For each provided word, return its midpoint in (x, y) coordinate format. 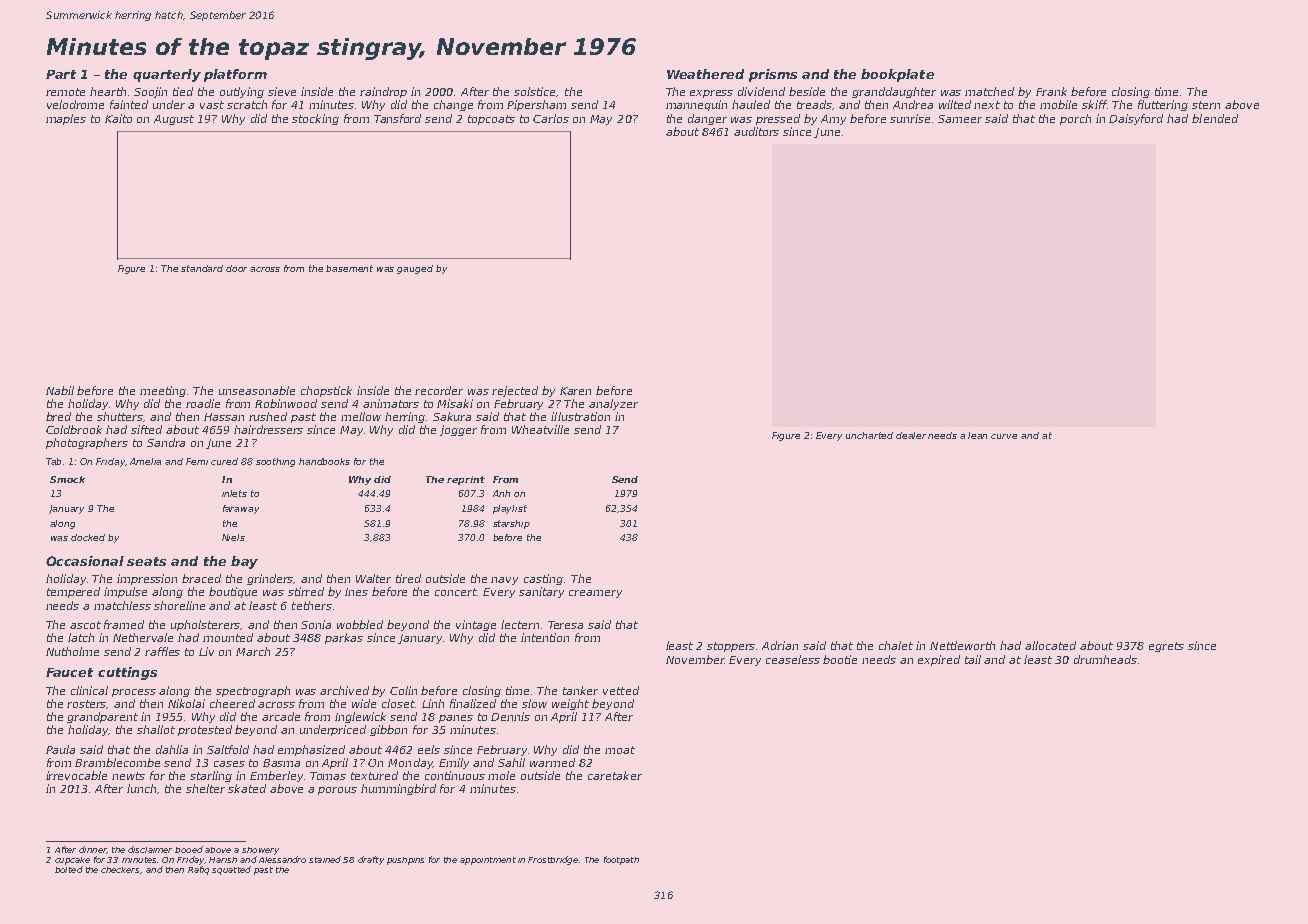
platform (235, 75)
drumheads (1105, 659)
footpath (621, 860)
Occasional (85, 561)
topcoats (491, 120)
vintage (476, 625)
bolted (69, 869)
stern (1206, 105)
